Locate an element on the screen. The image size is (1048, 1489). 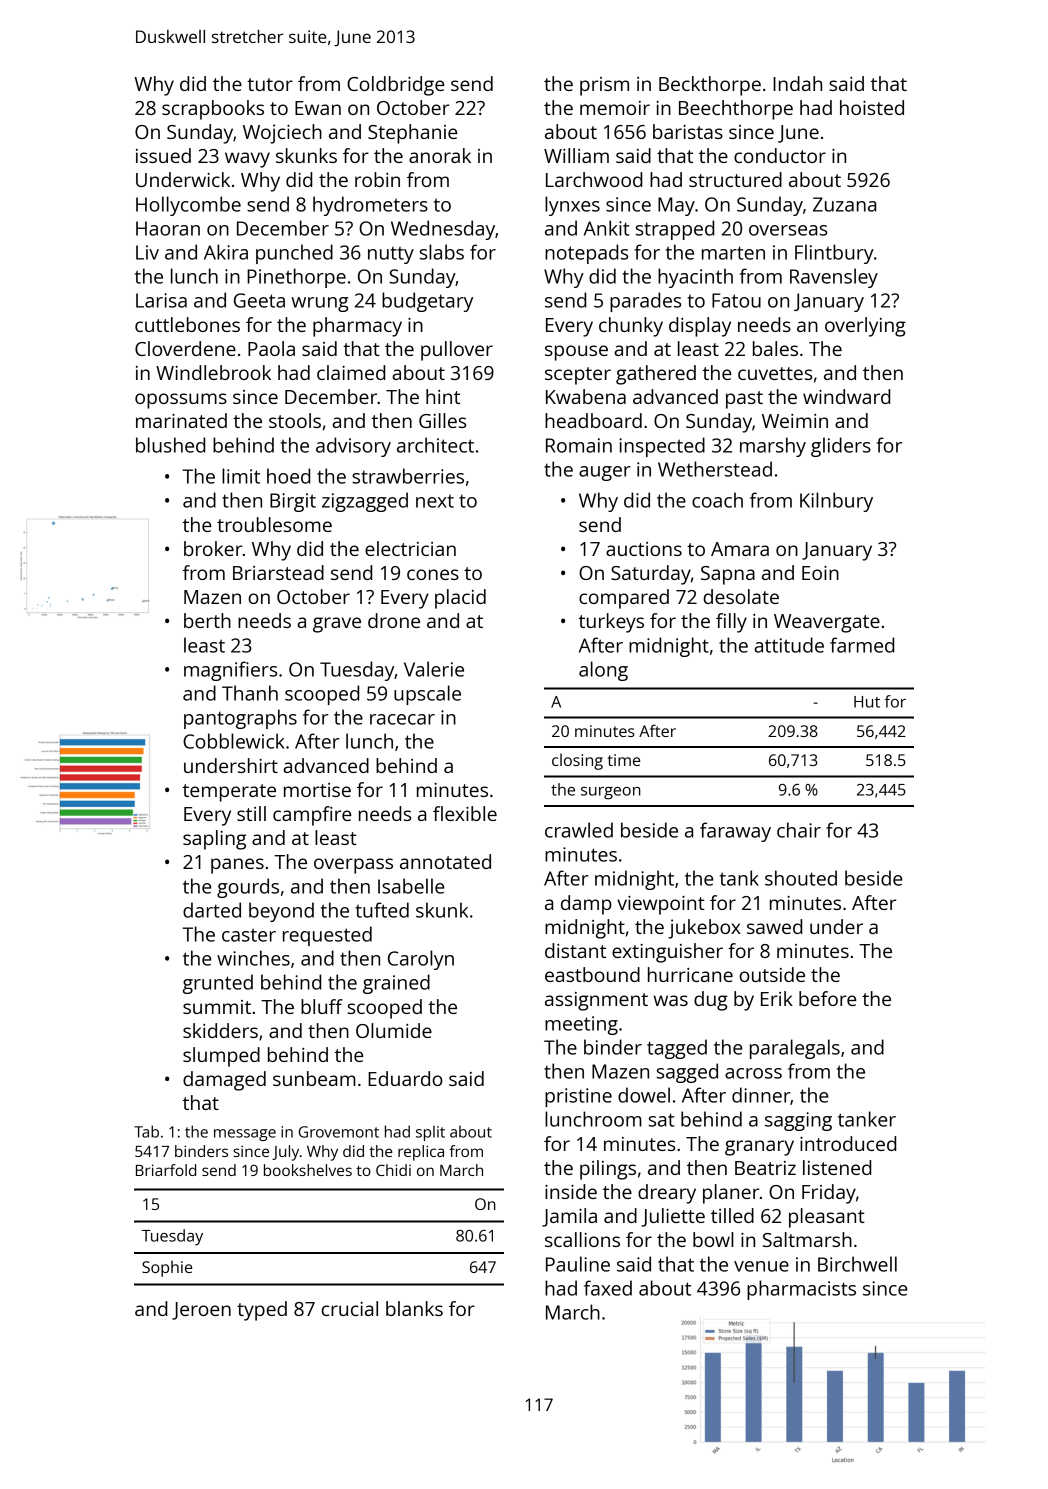
Flintbury is located at coordinates (834, 254).
